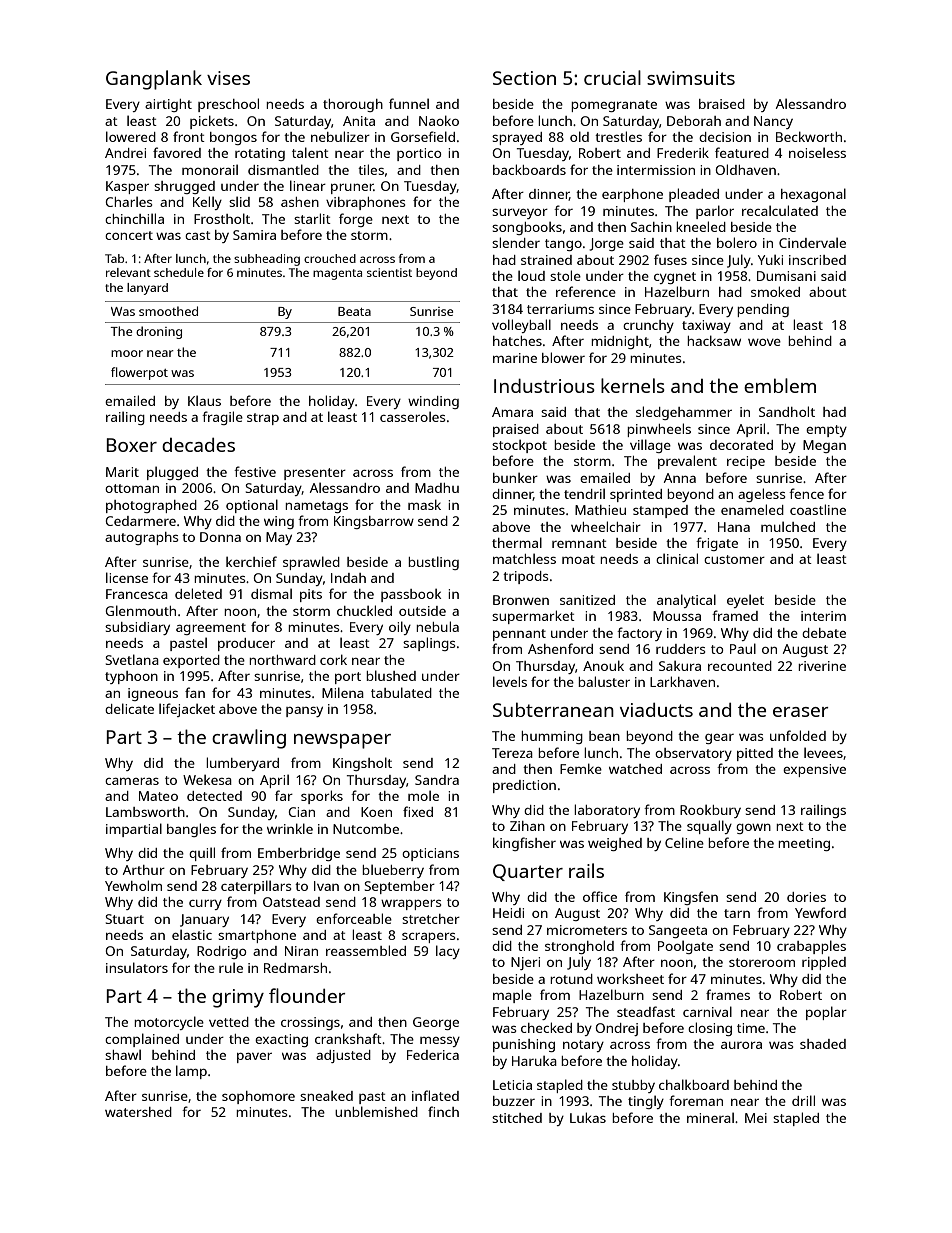 The image size is (952, 1233). I want to click on lowered, so click(131, 136).
